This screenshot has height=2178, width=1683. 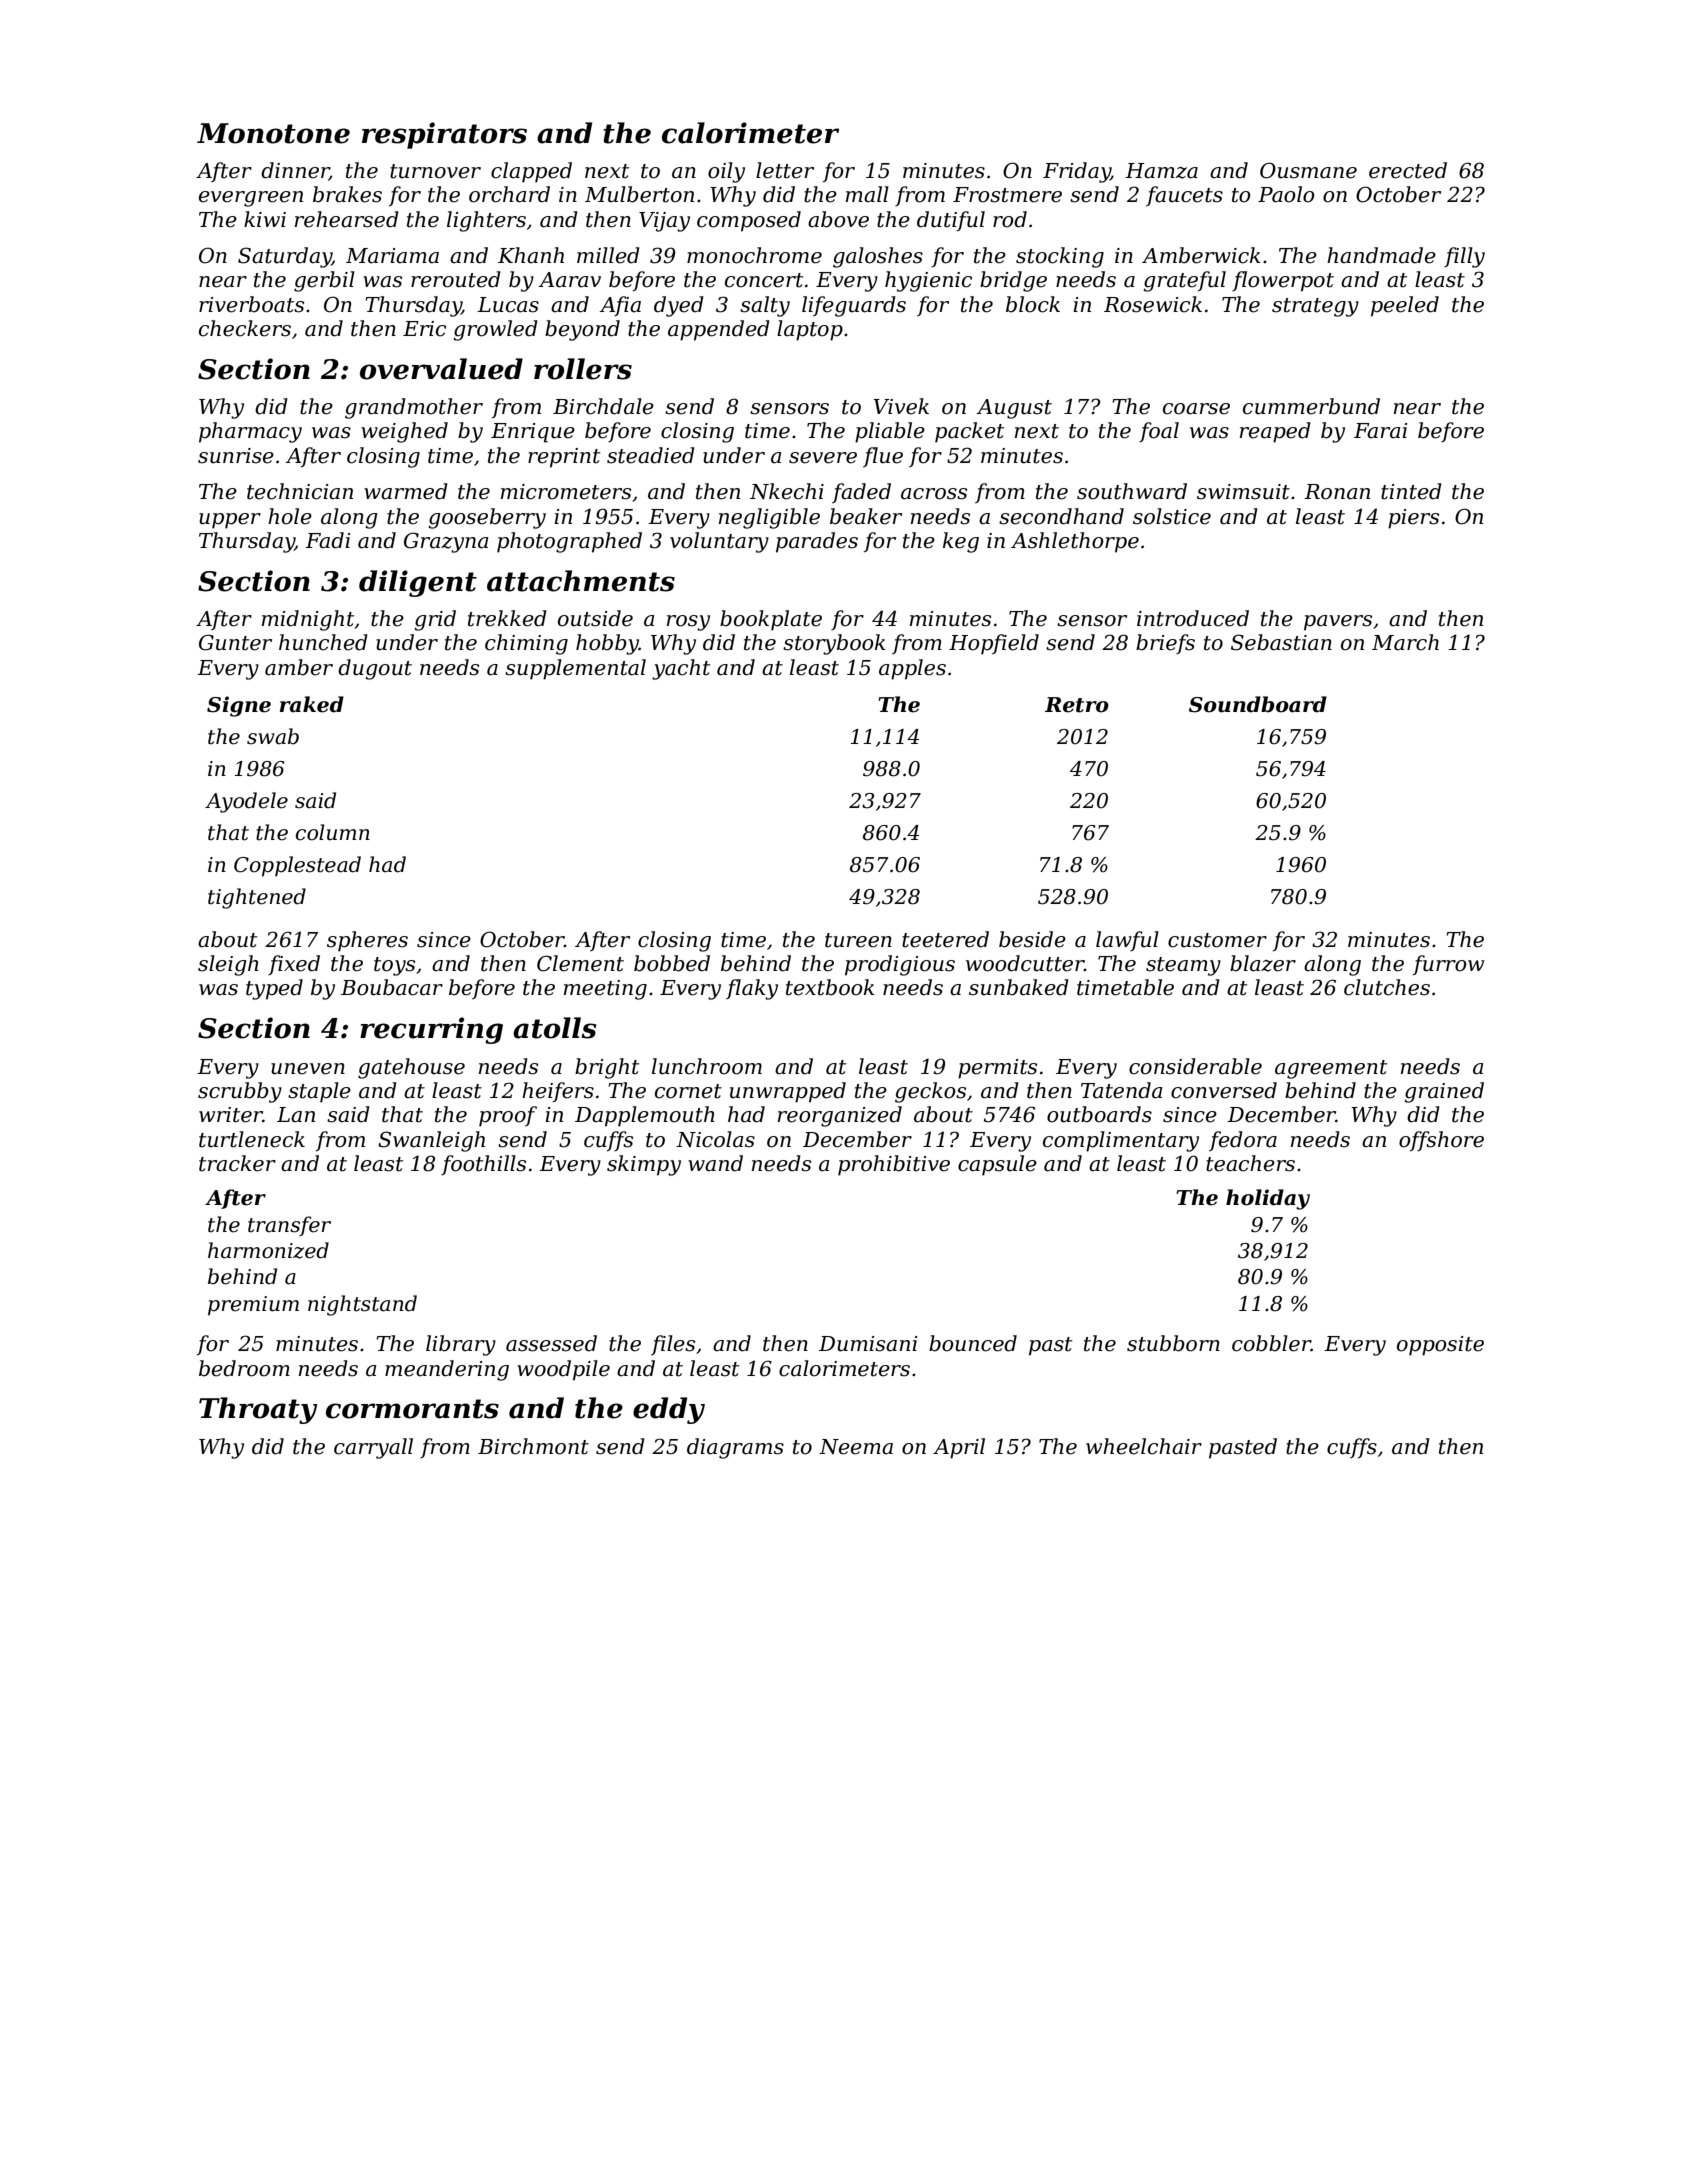 I want to click on bedroom, so click(x=244, y=1368).
